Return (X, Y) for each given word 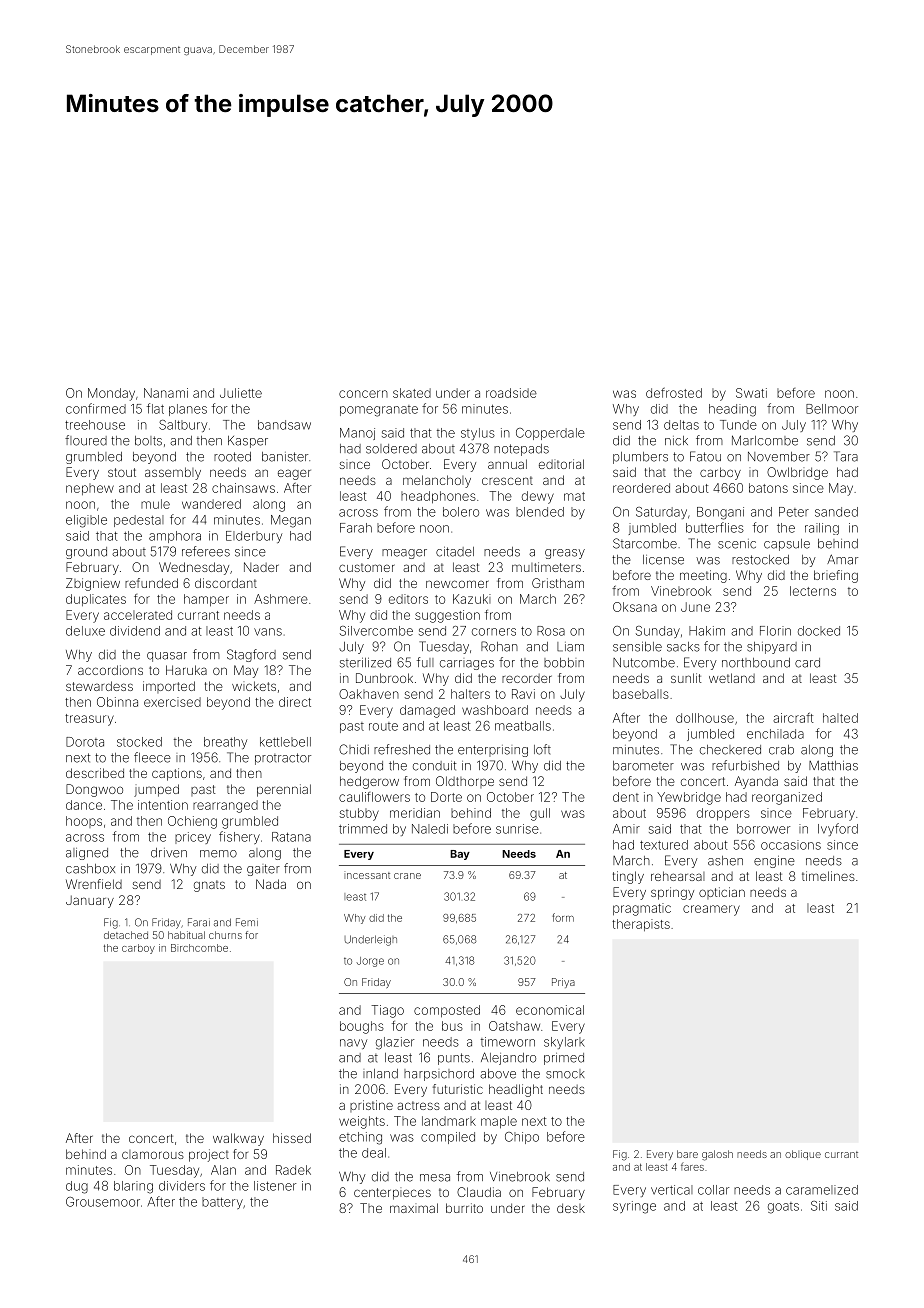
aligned (87, 854)
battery (222, 1203)
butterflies (715, 527)
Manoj (357, 434)
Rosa (551, 631)
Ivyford (838, 829)
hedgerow (369, 782)
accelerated (138, 615)
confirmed (96, 408)
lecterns (813, 591)
